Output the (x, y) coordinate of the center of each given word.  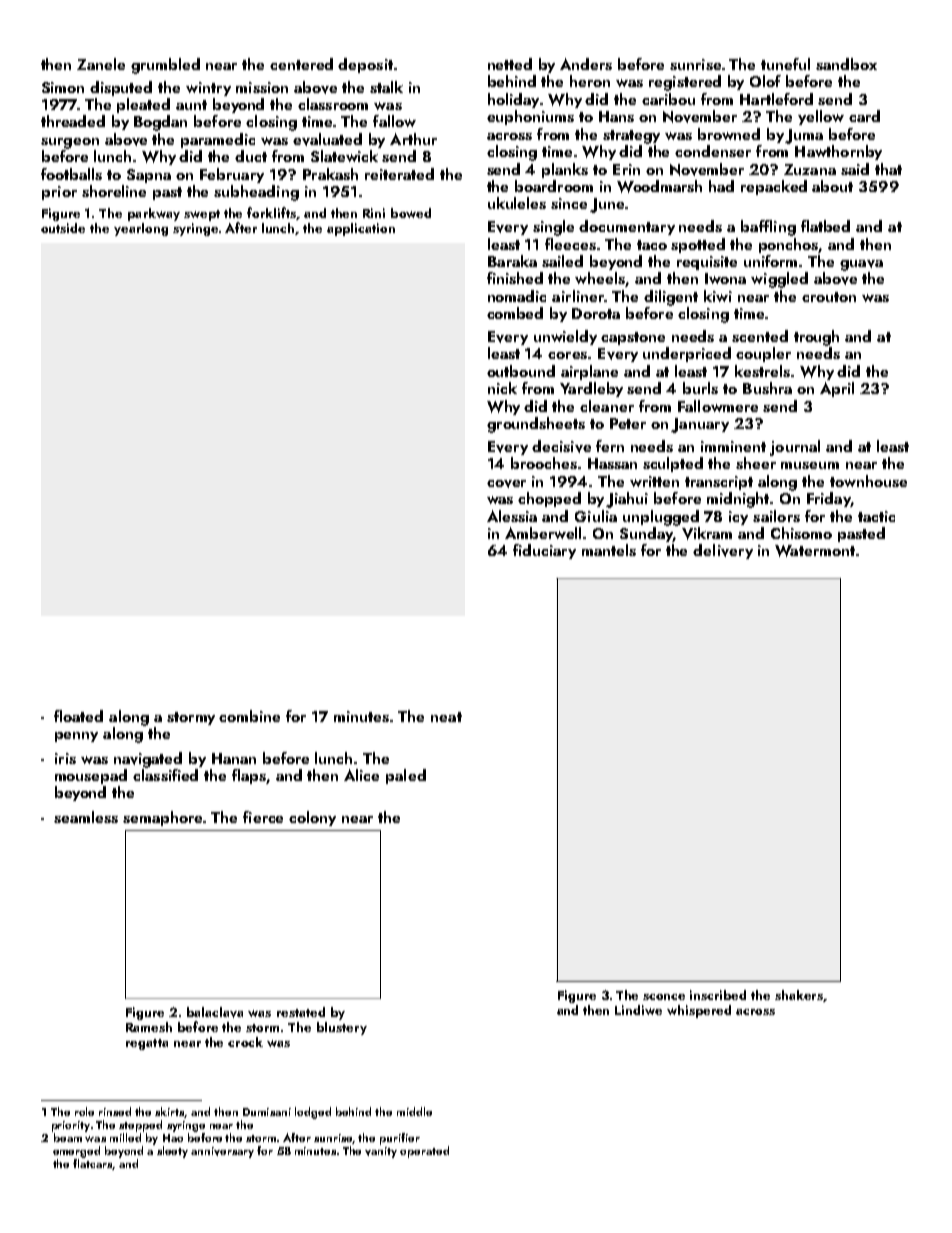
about (832, 186)
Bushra (767, 388)
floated (78, 716)
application (361, 229)
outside (63, 228)
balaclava (215, 1012)
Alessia (512, 516)
